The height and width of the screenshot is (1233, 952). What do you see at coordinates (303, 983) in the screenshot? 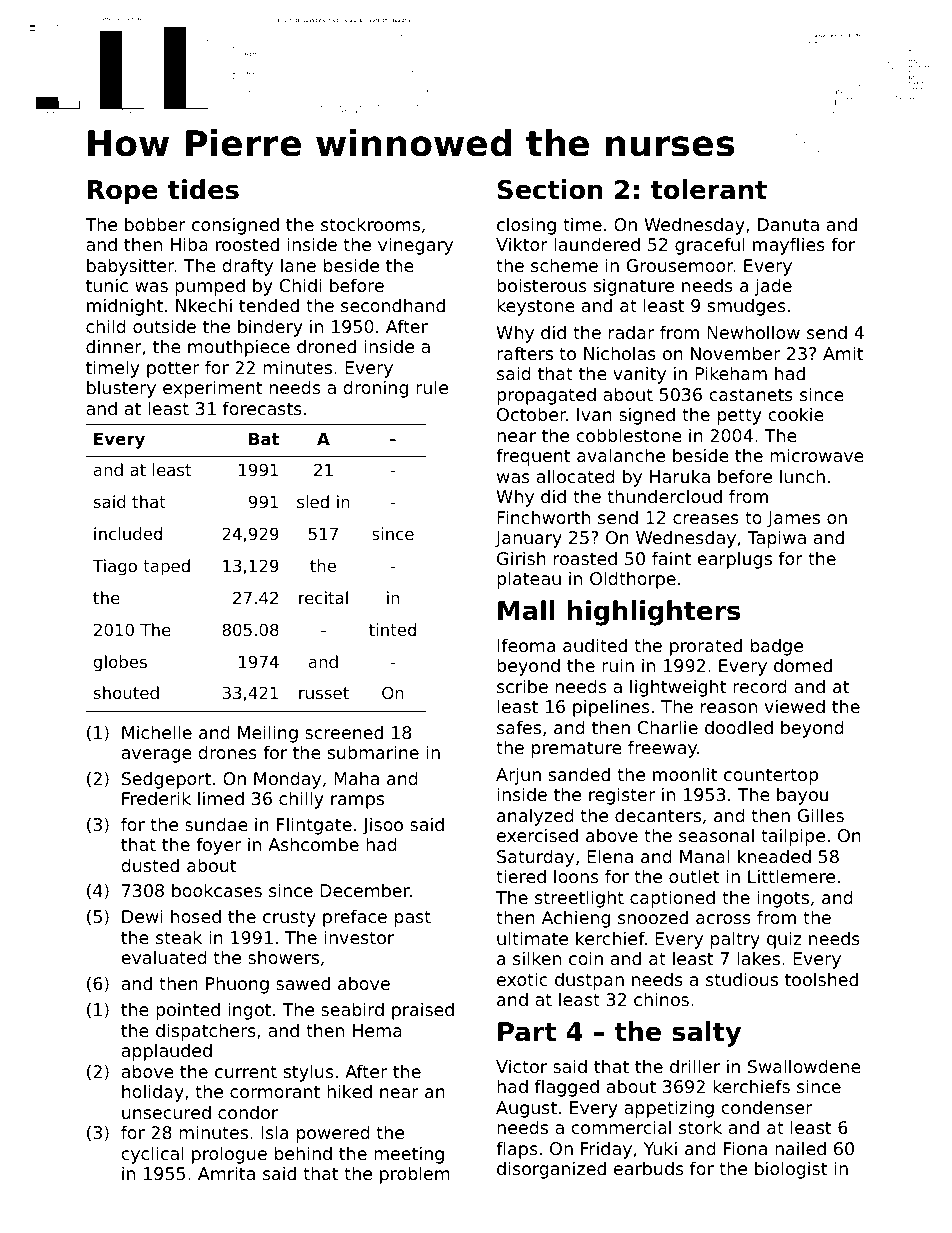
I see `sawed` at bounding box center [303, 983].
